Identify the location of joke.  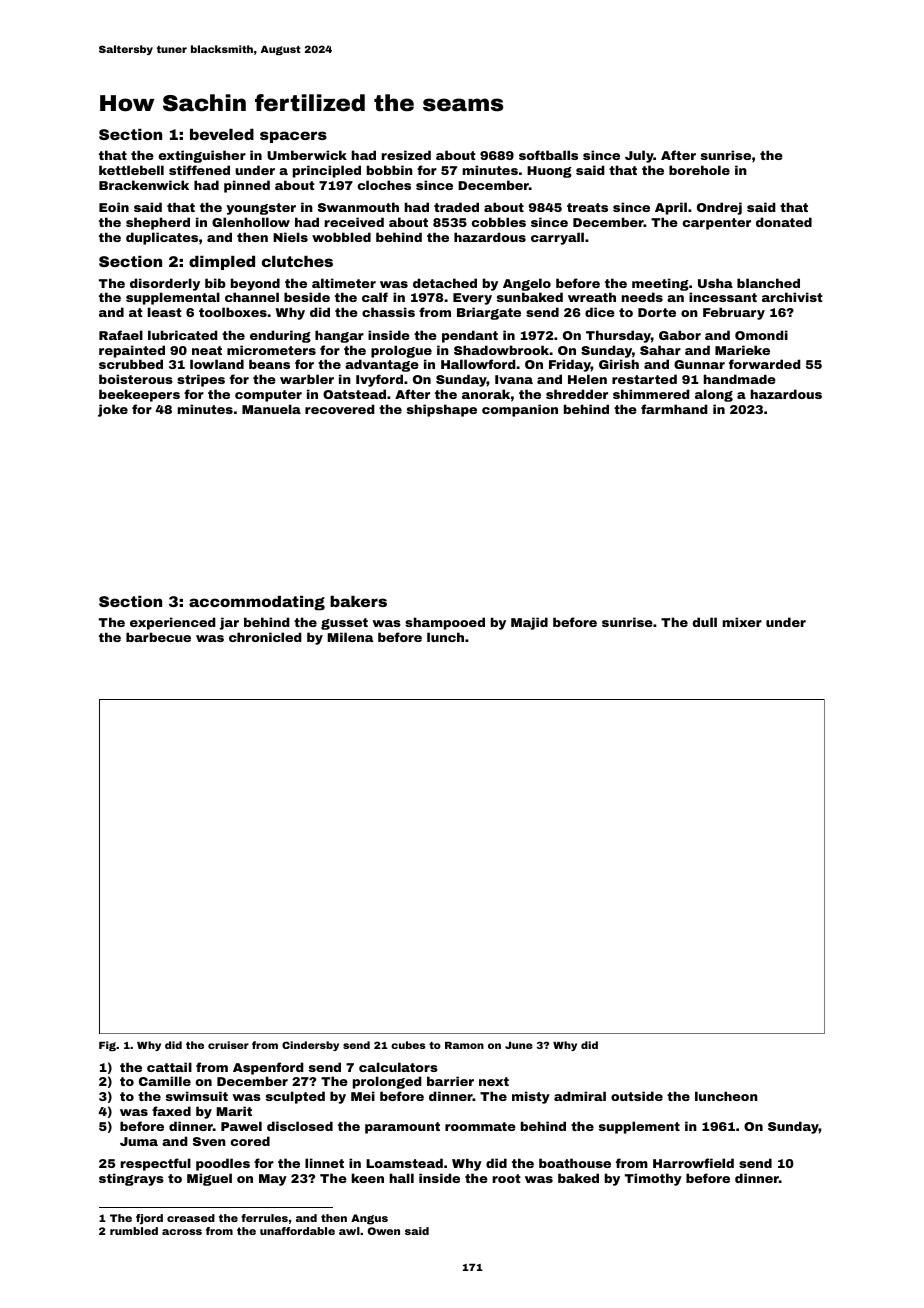
(113, 410).
